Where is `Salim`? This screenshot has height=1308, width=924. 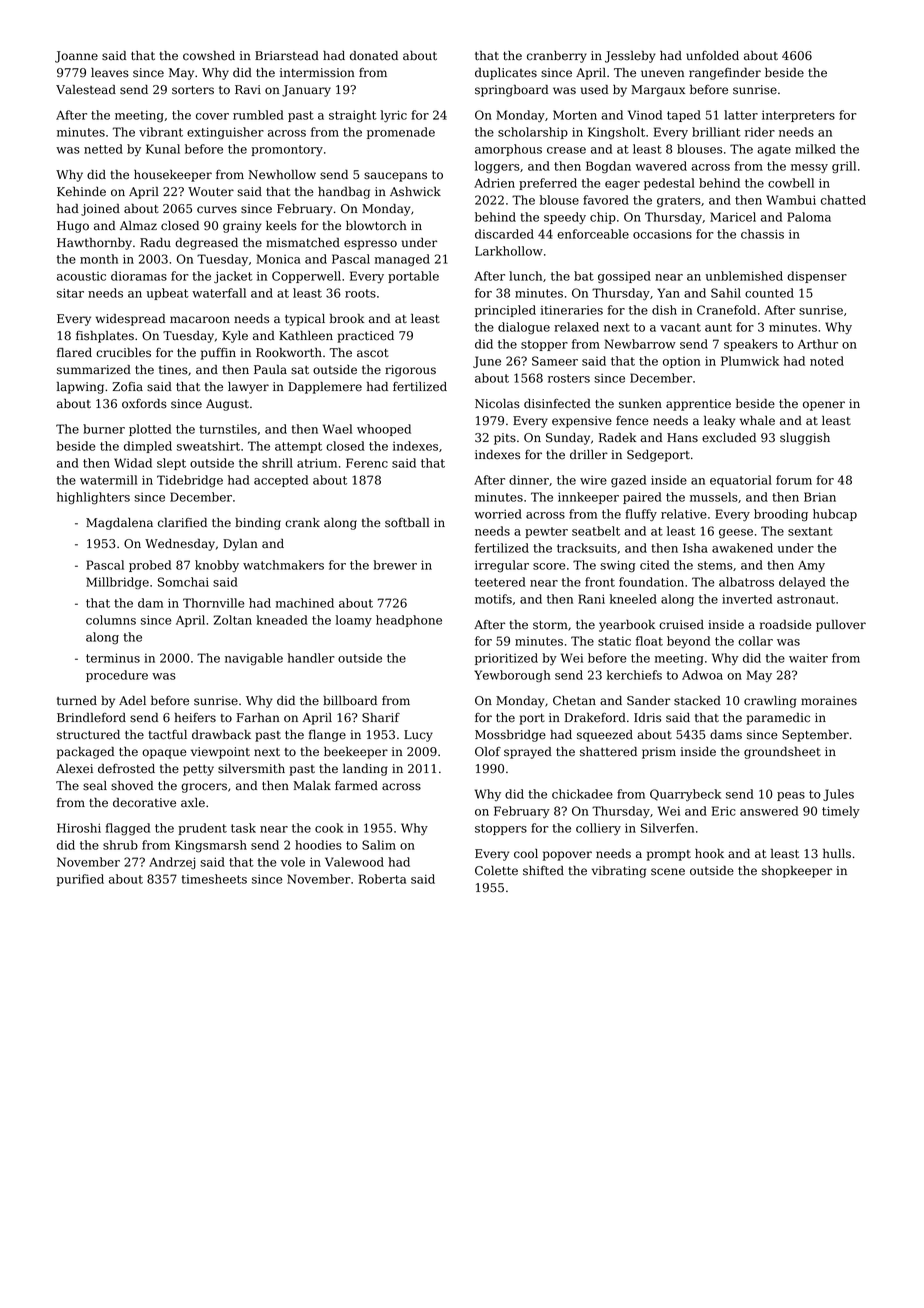 Salim is located at coordinates (379, 845).
